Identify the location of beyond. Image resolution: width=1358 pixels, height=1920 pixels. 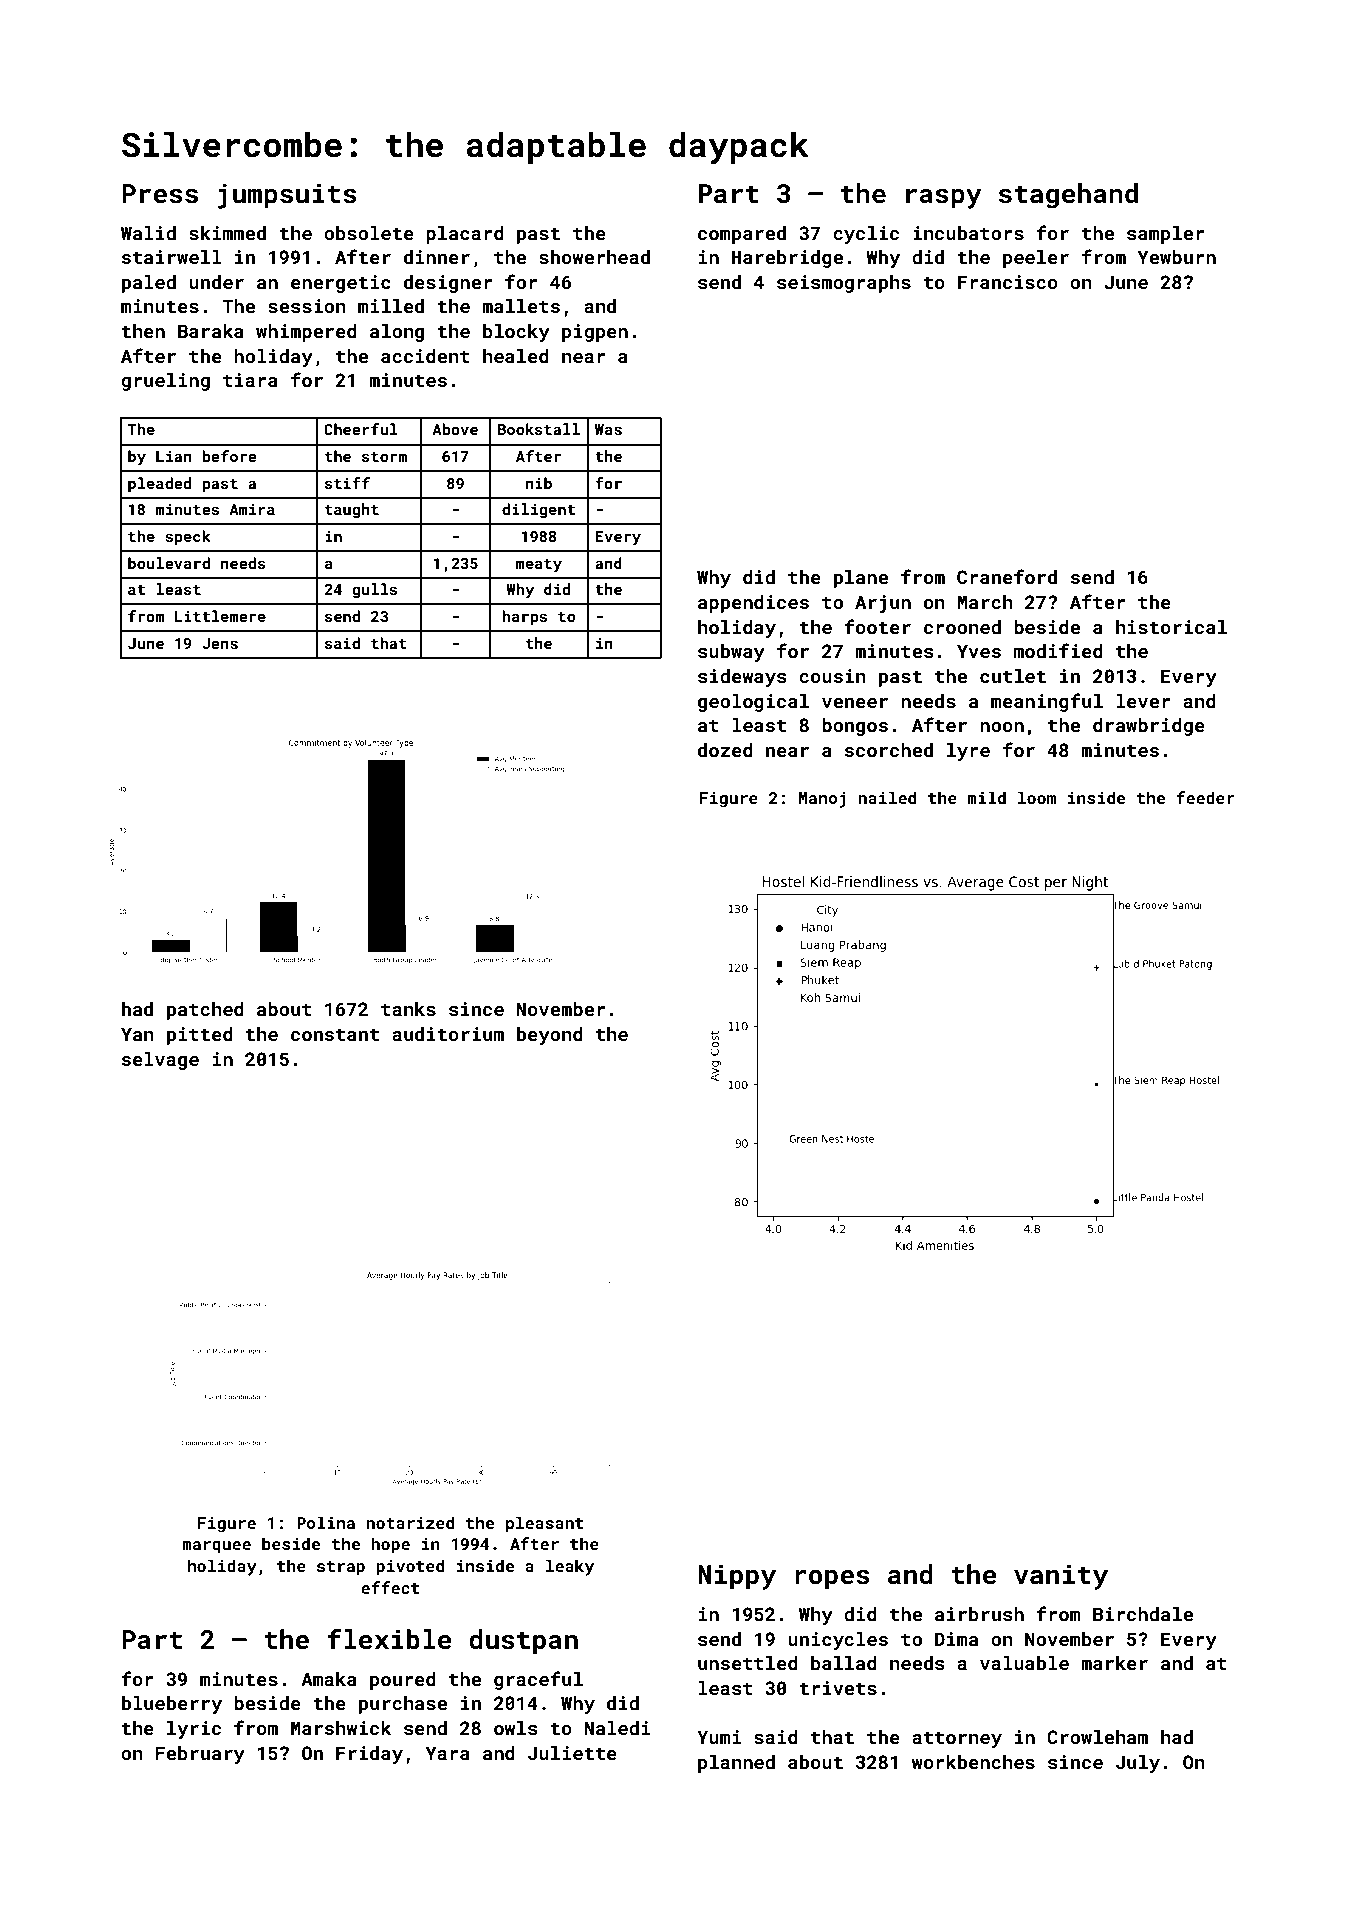
(550, 1036).
